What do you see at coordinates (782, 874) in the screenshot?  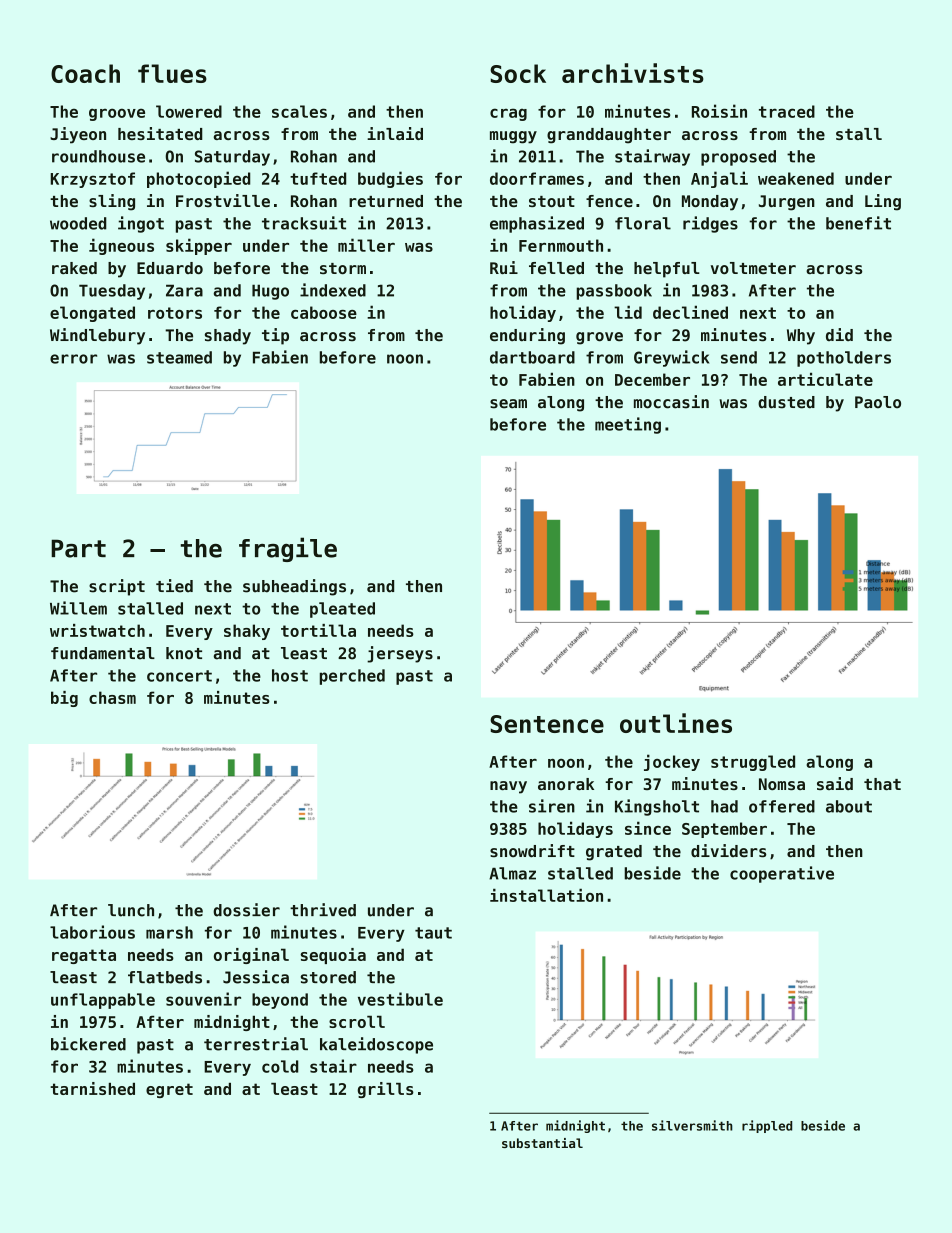 I see `cooperative` at bounding box center [782, 874].
